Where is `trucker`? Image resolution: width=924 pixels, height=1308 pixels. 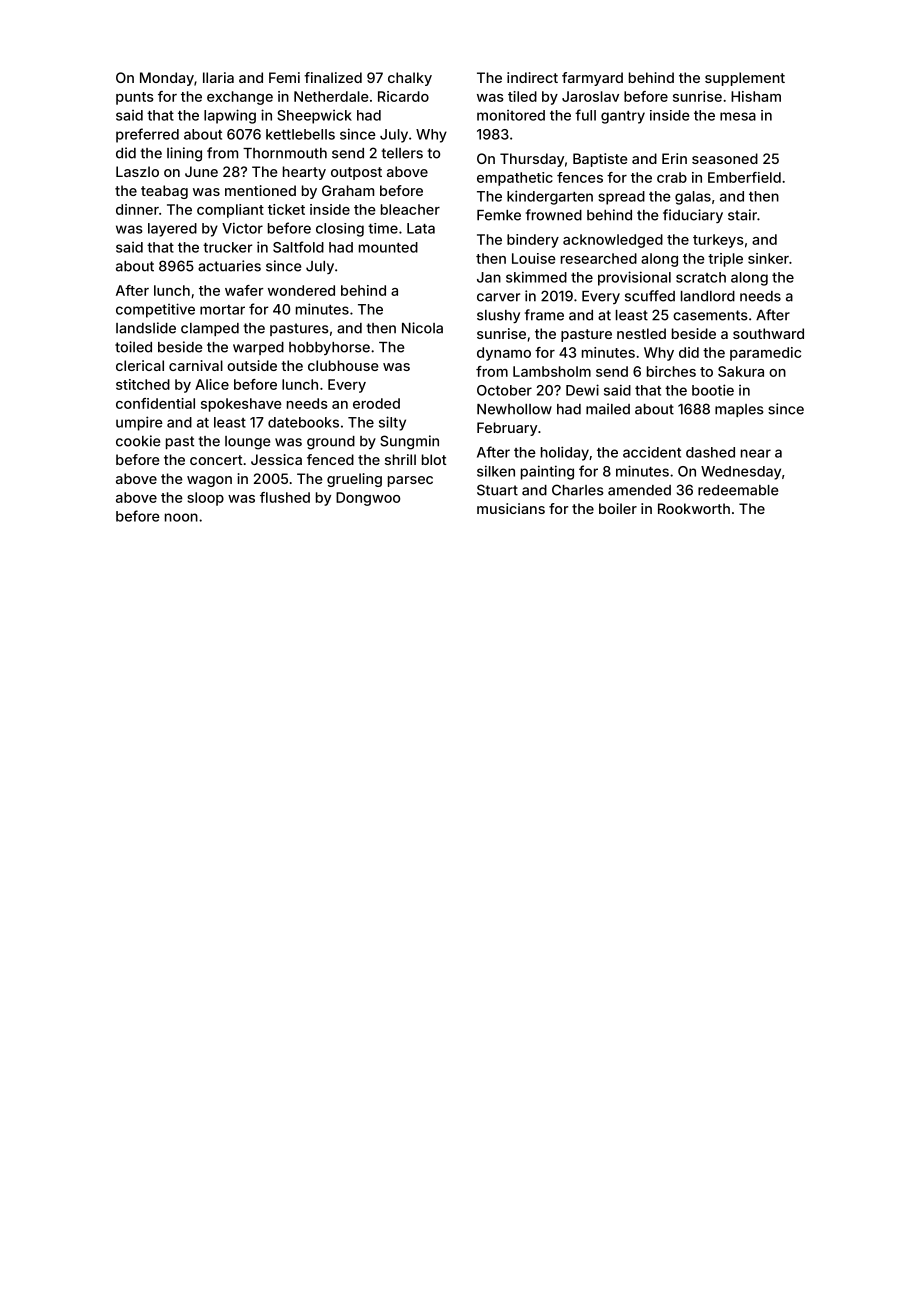 trucker is located at coordinates (228, 247).
